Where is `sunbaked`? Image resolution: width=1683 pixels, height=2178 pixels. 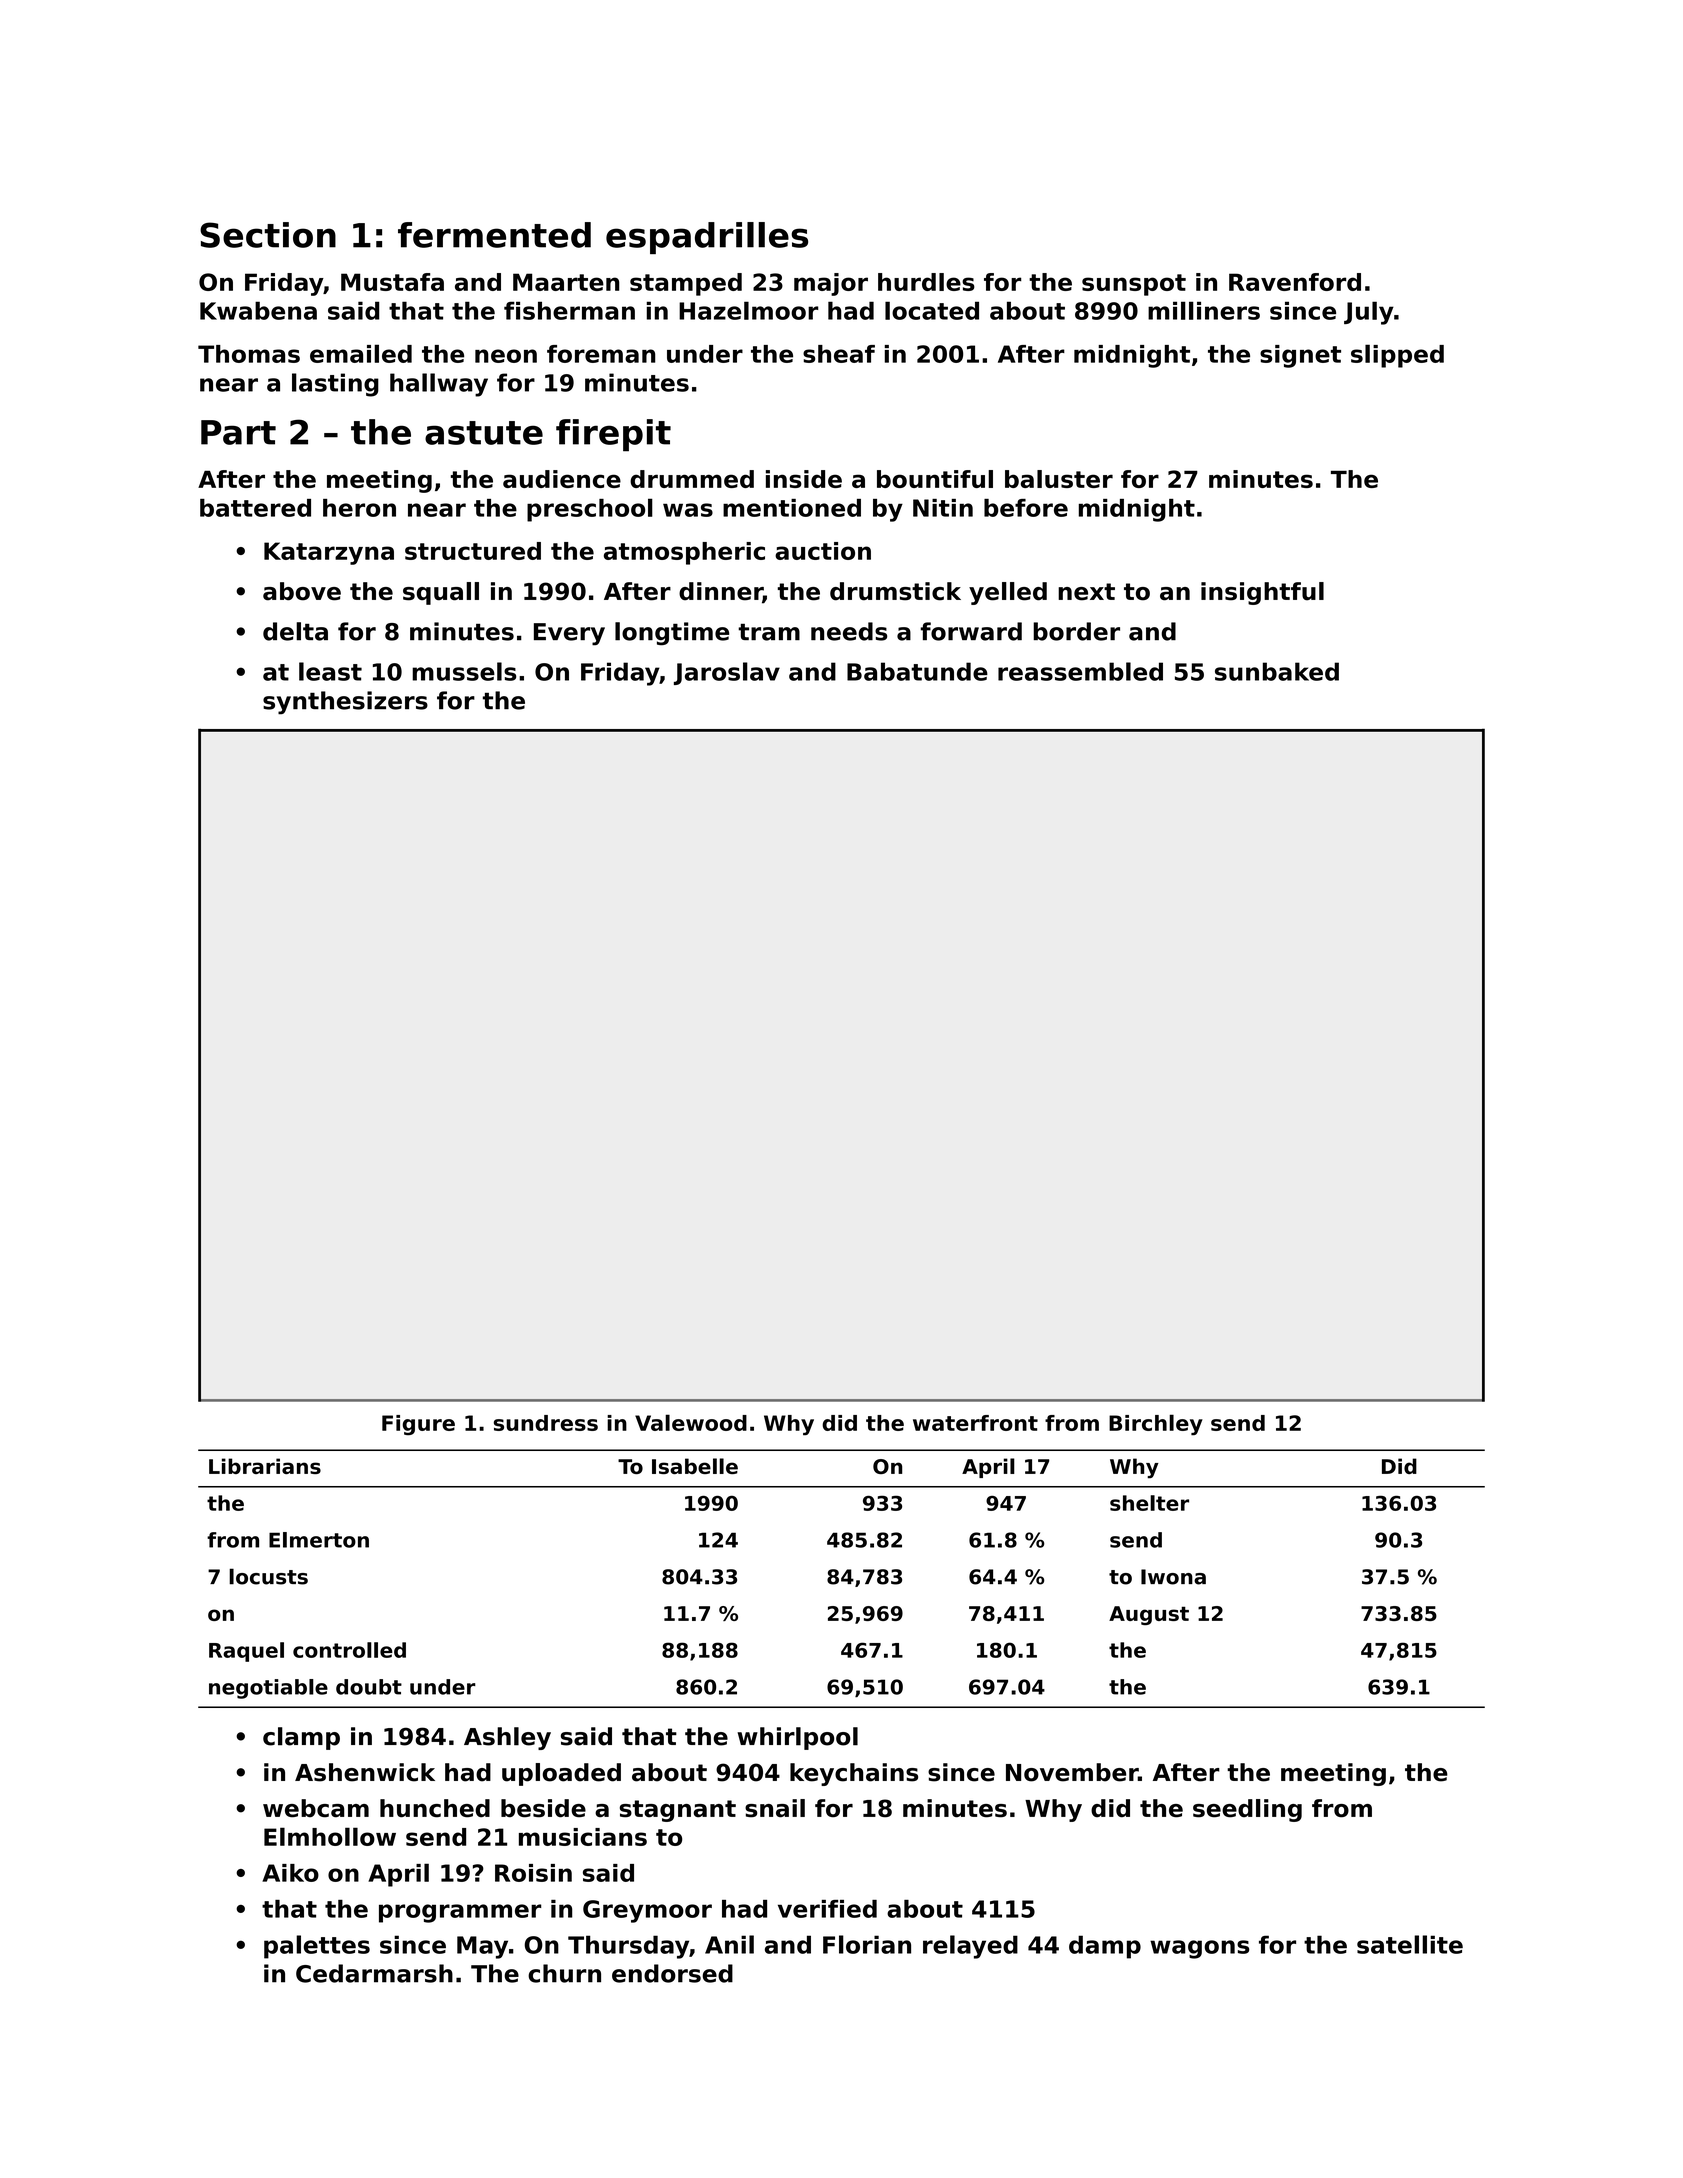 sunbaked is located at coordinates (1277, 671).
